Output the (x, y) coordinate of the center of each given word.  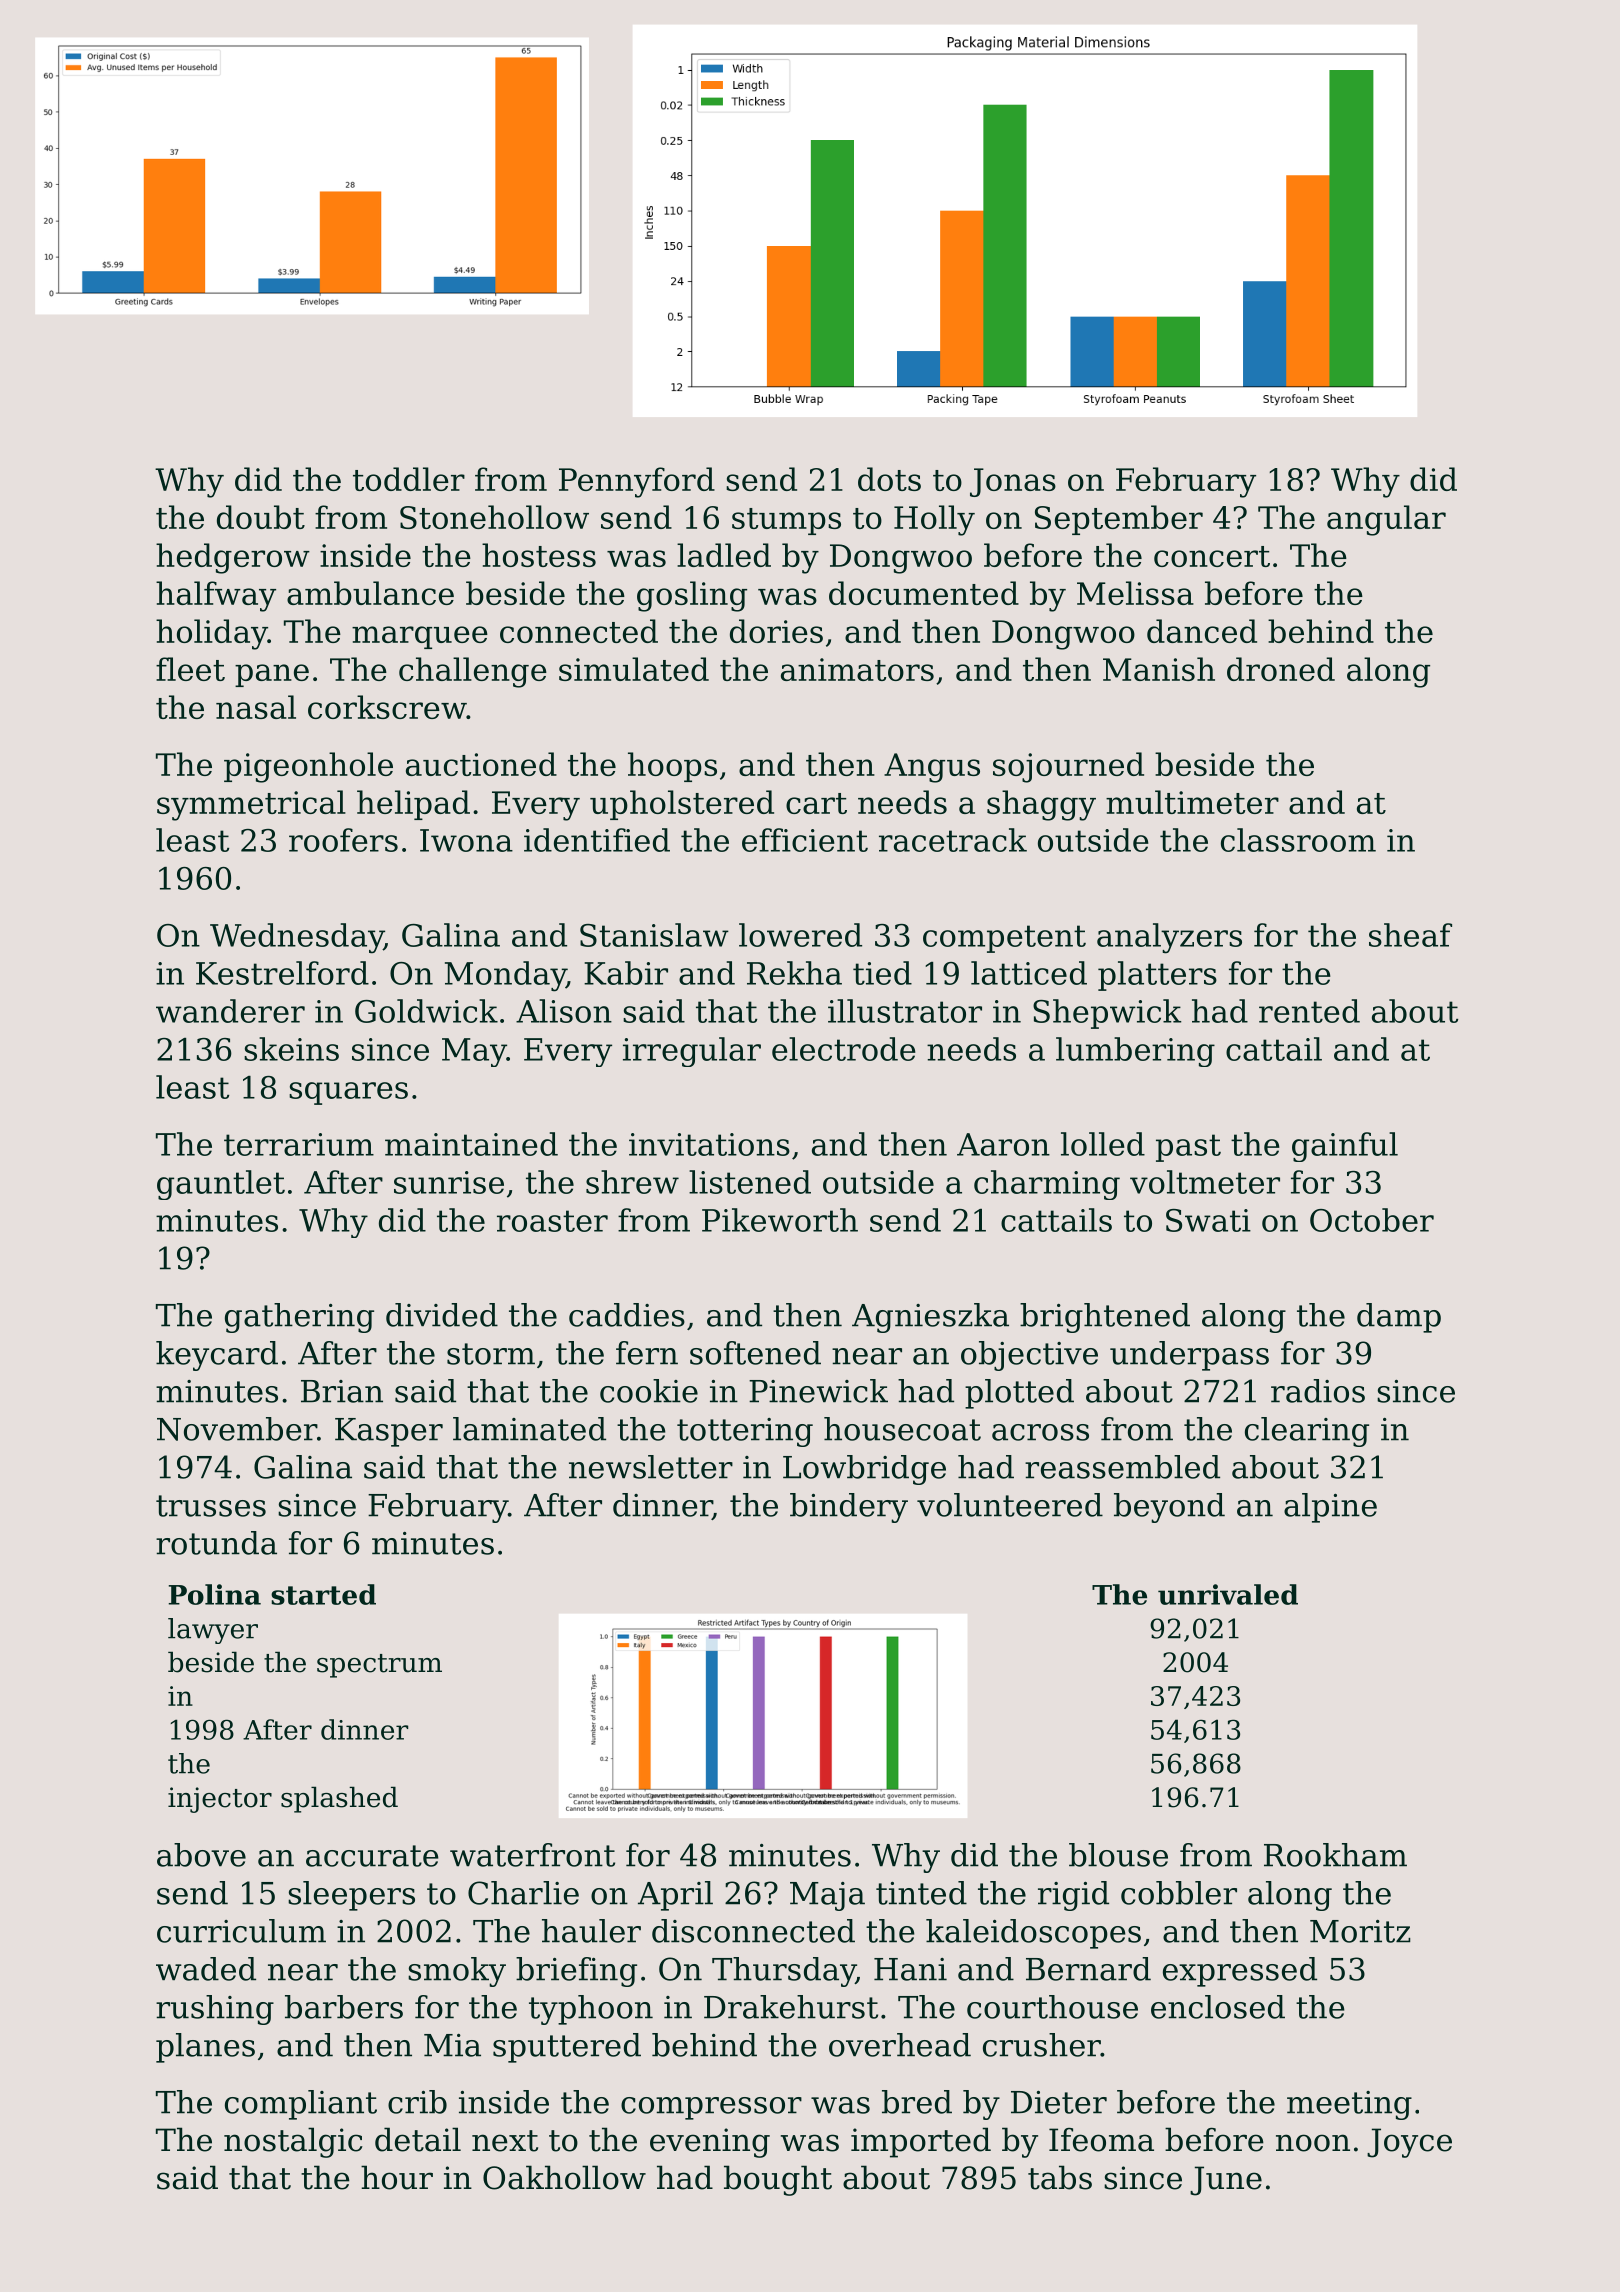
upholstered (682, 805)
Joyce (1409, 2143)
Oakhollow (564, 2177)
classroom (1298, 840)
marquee (420, 637)
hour (397, 2177)
